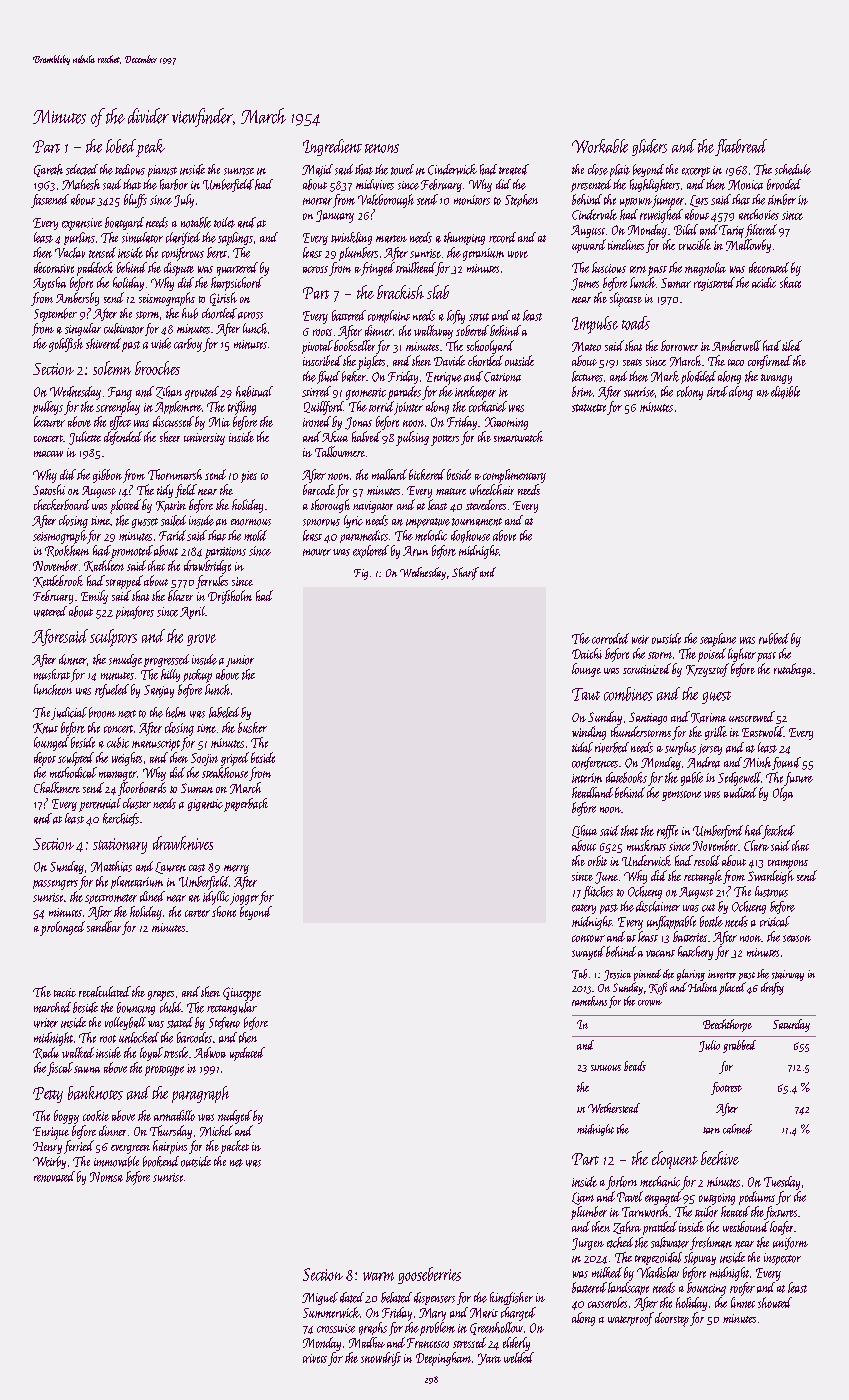 The width and height of the image is (849, 1400). I want to click on winding, so click(589, 733).
